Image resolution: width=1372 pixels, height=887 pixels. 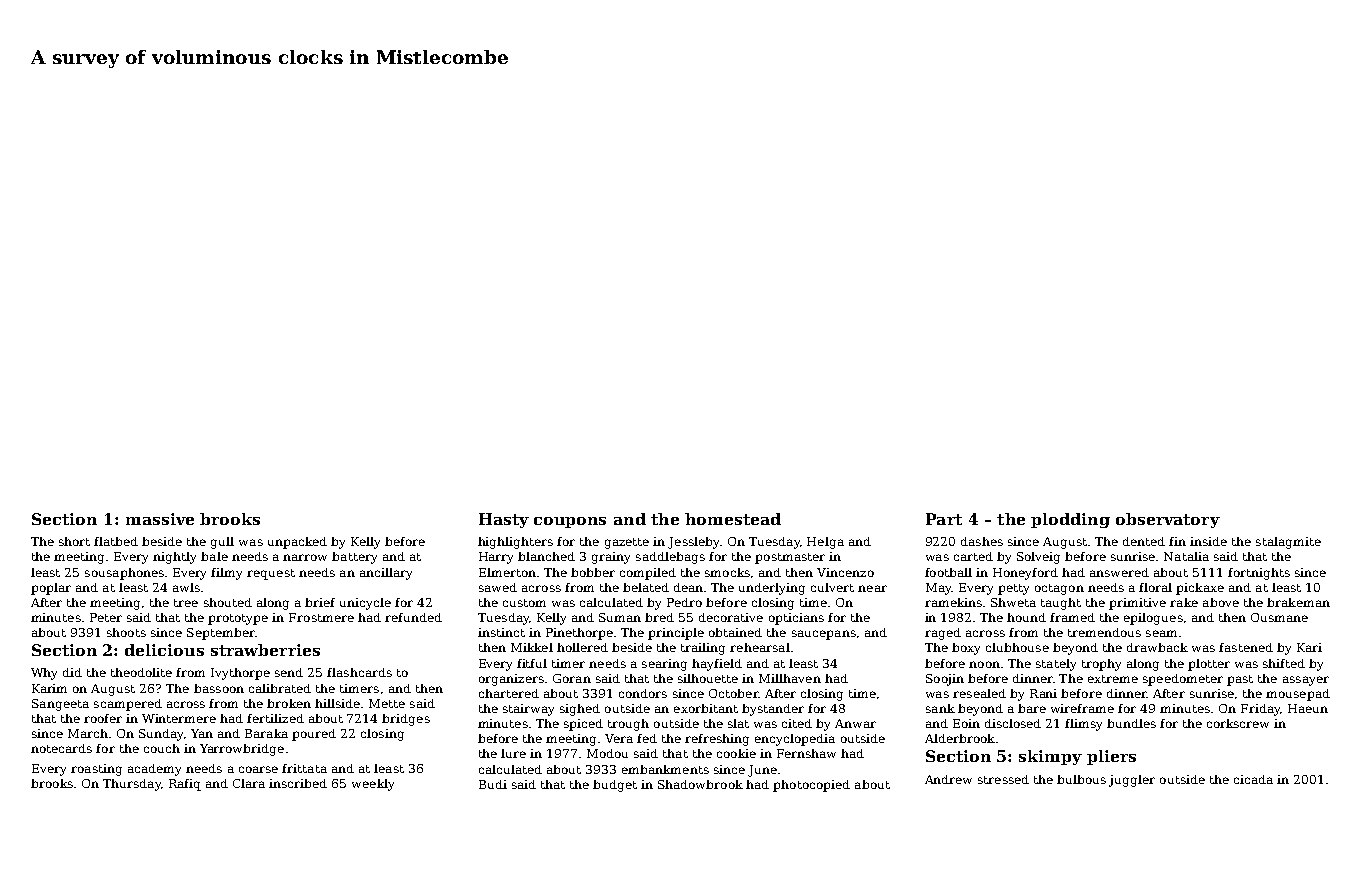 I want to click on pliers, so click(x=1111, y=757).
